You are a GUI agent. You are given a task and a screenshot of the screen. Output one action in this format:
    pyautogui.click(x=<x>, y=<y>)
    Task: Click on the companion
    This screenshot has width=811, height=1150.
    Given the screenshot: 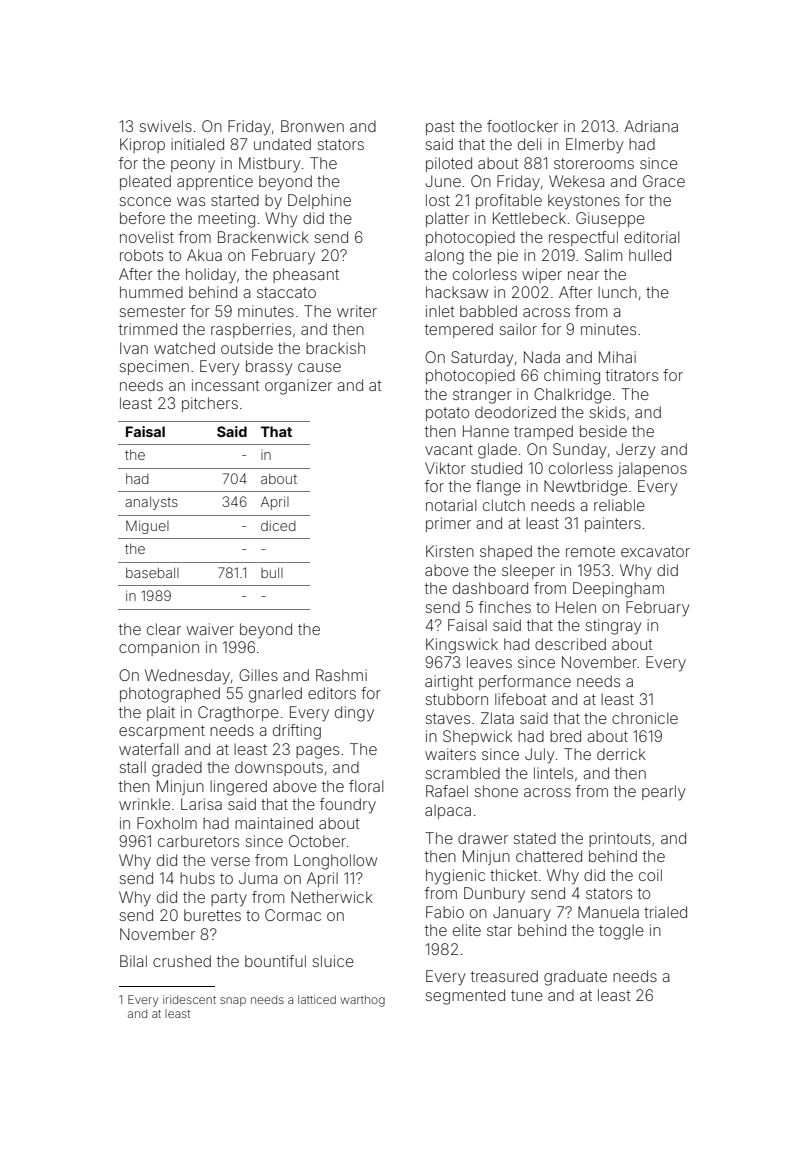 What is the action you would take?
    pyautogui.click(x=159, y=648)
